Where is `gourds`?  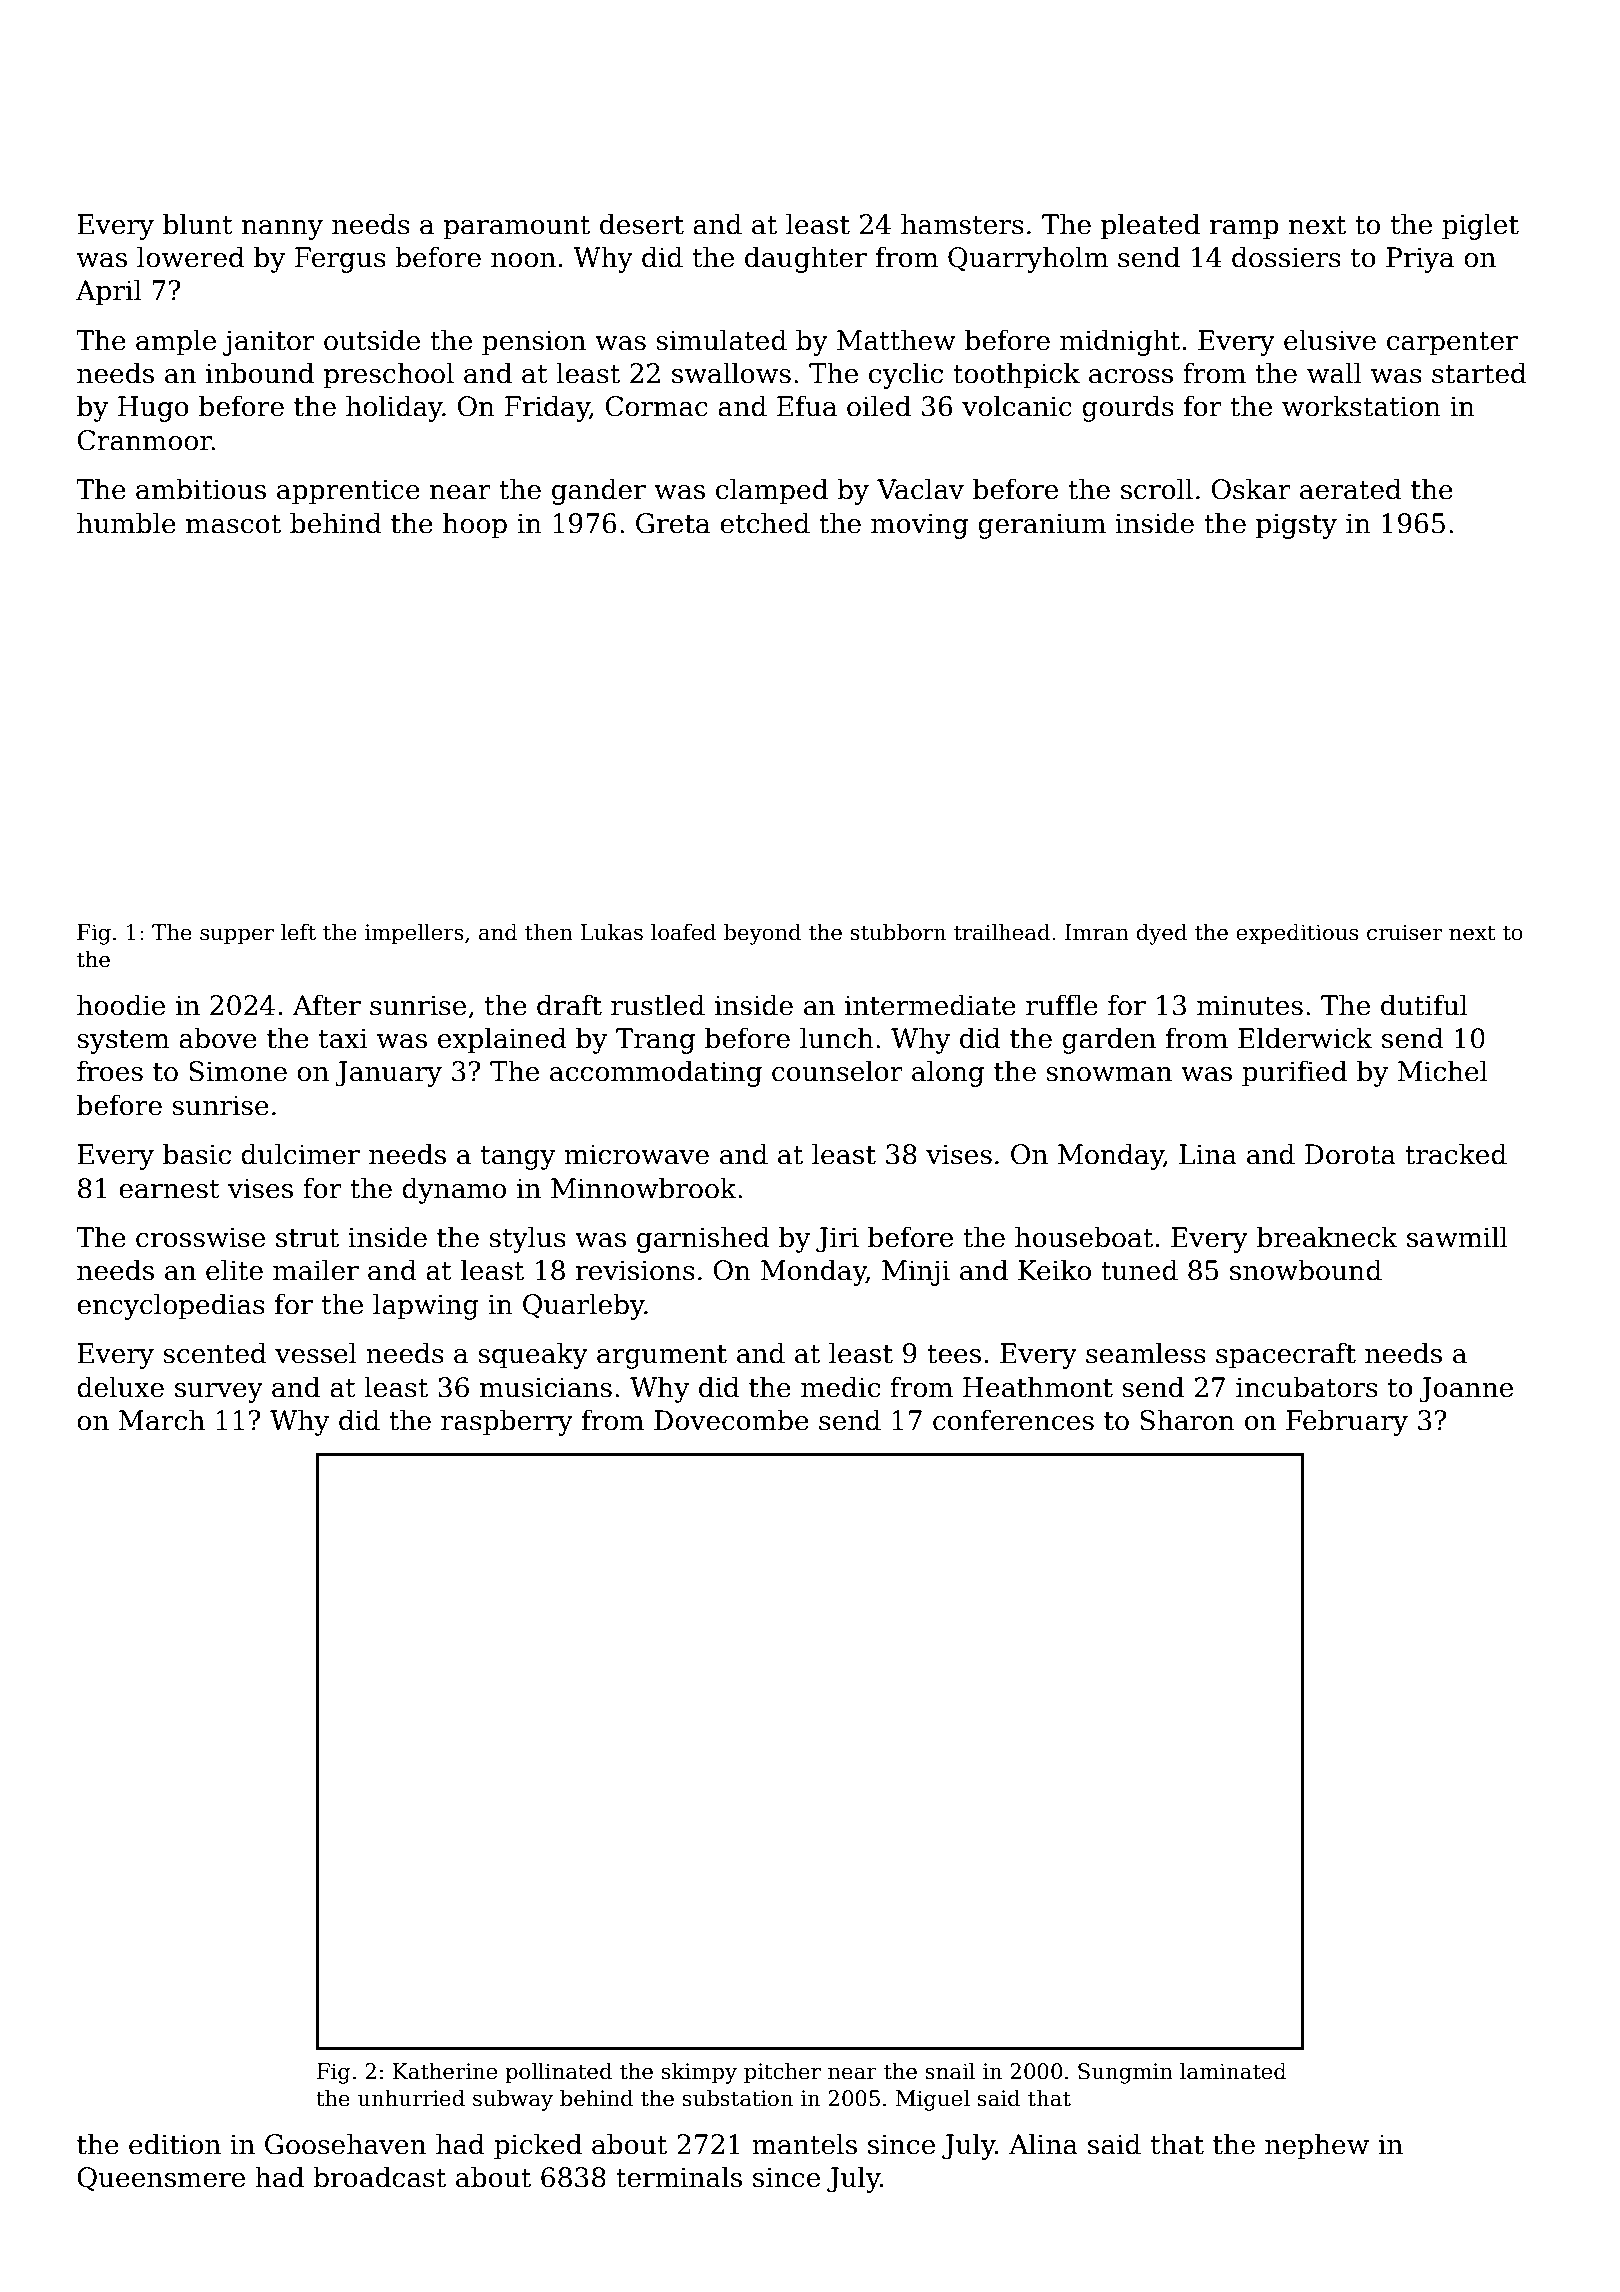
gourds is located at coordinates (1128, 408).
